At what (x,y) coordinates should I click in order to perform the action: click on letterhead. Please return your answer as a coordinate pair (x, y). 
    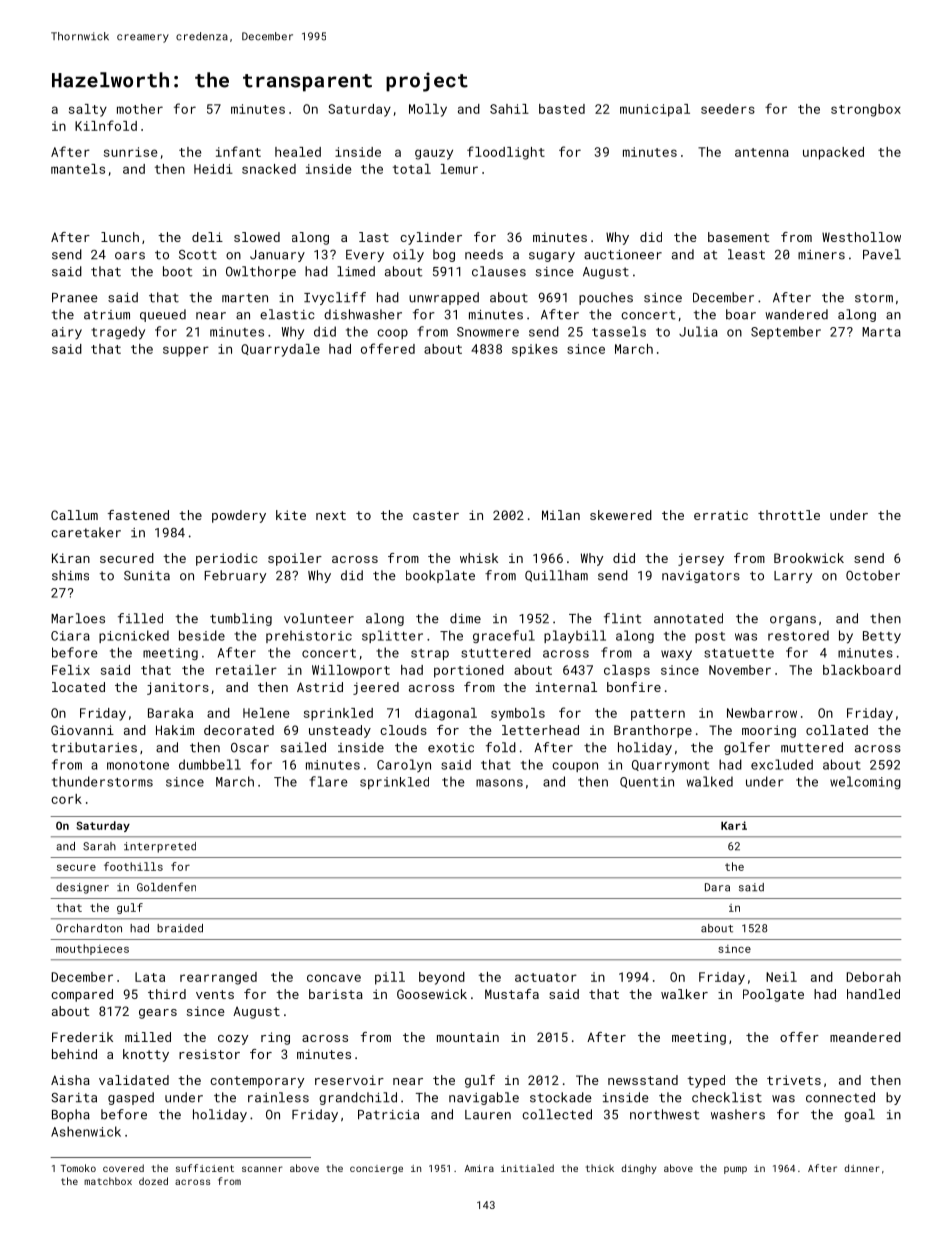
    Looking at the image, I should click on (540, 730).
